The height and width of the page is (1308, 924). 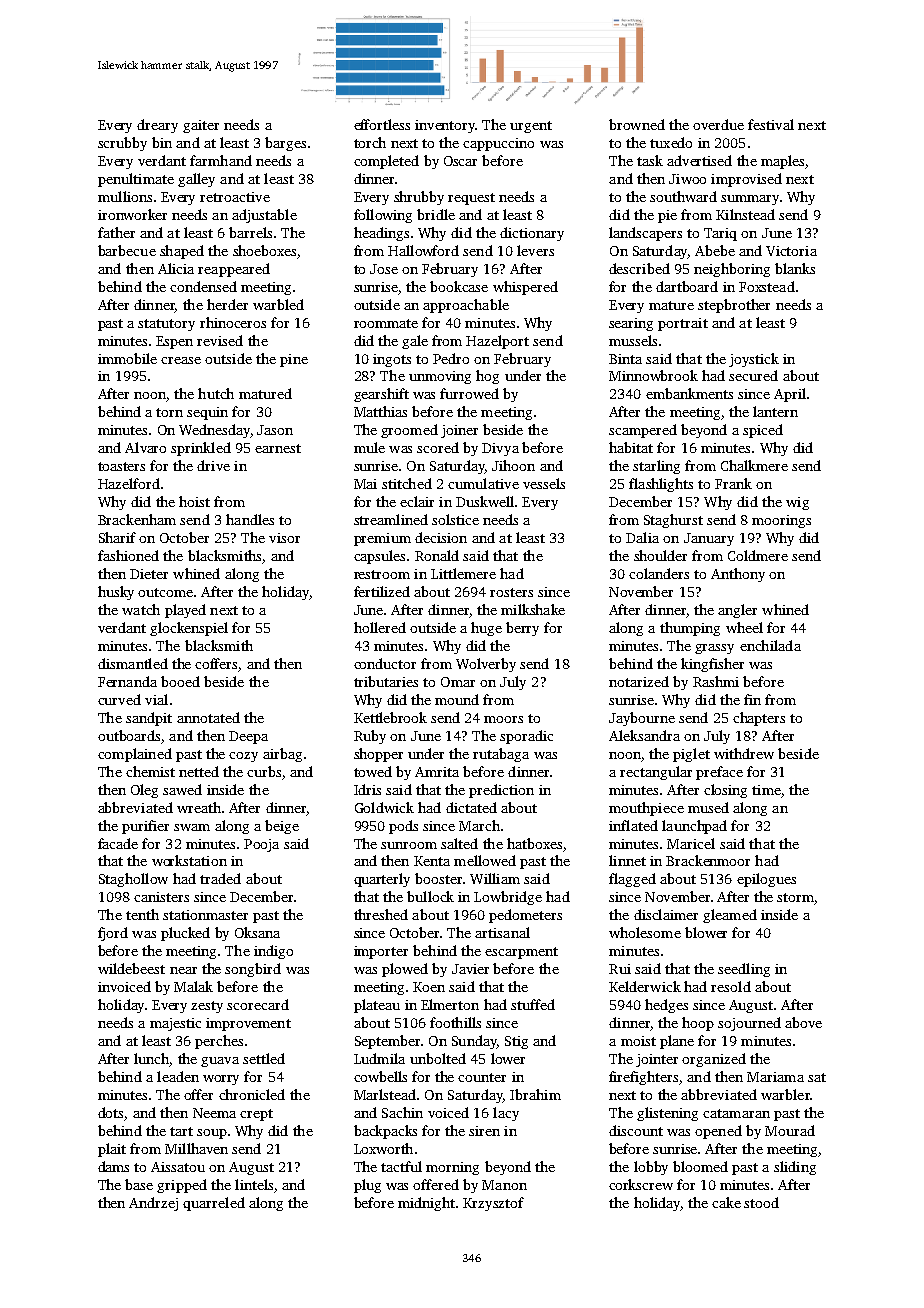 I want to click on father, so click(x=116, y=232).
